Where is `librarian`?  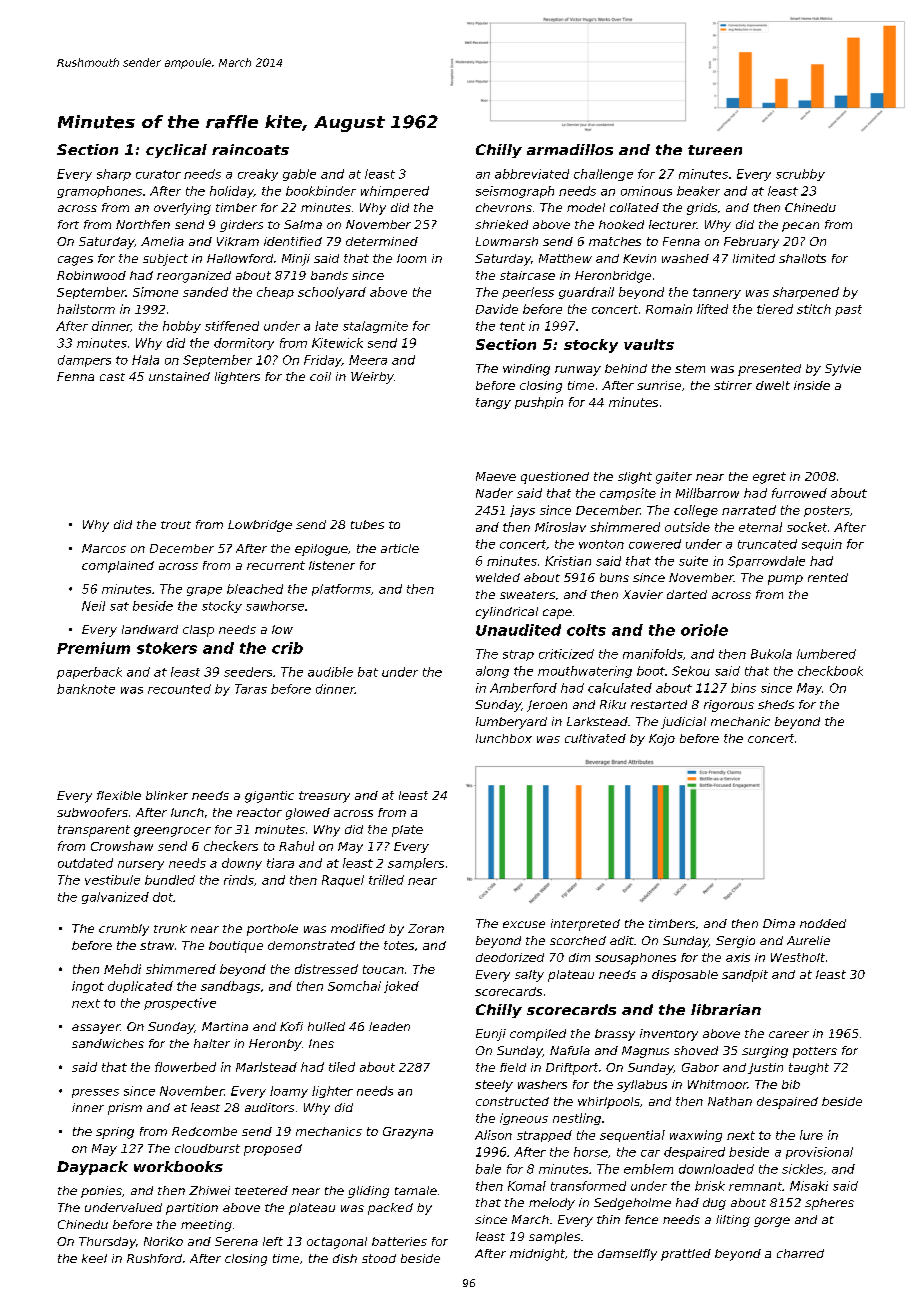 librarian is located at coordinates (726, 1009).
